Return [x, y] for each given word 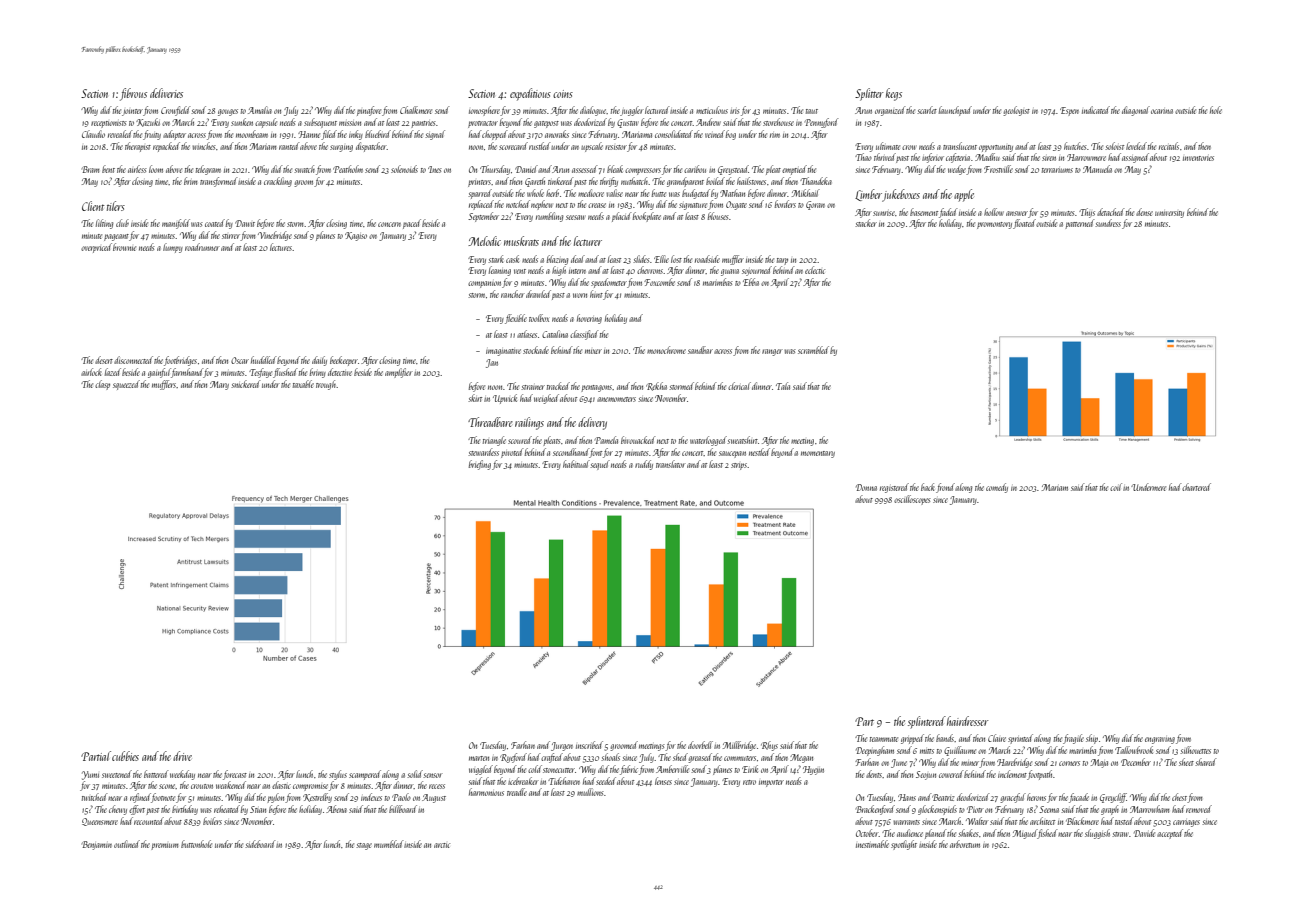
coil [1116, 487]
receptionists [109, 124]
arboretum [965, 844]
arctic [442, 845]
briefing [480, 465]
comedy [997, 488]
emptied [794, 170]
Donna [866, 487]
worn [580, 295]
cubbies [125, 756]
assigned [1135, 158]
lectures [281, 247]
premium [164, 846]
